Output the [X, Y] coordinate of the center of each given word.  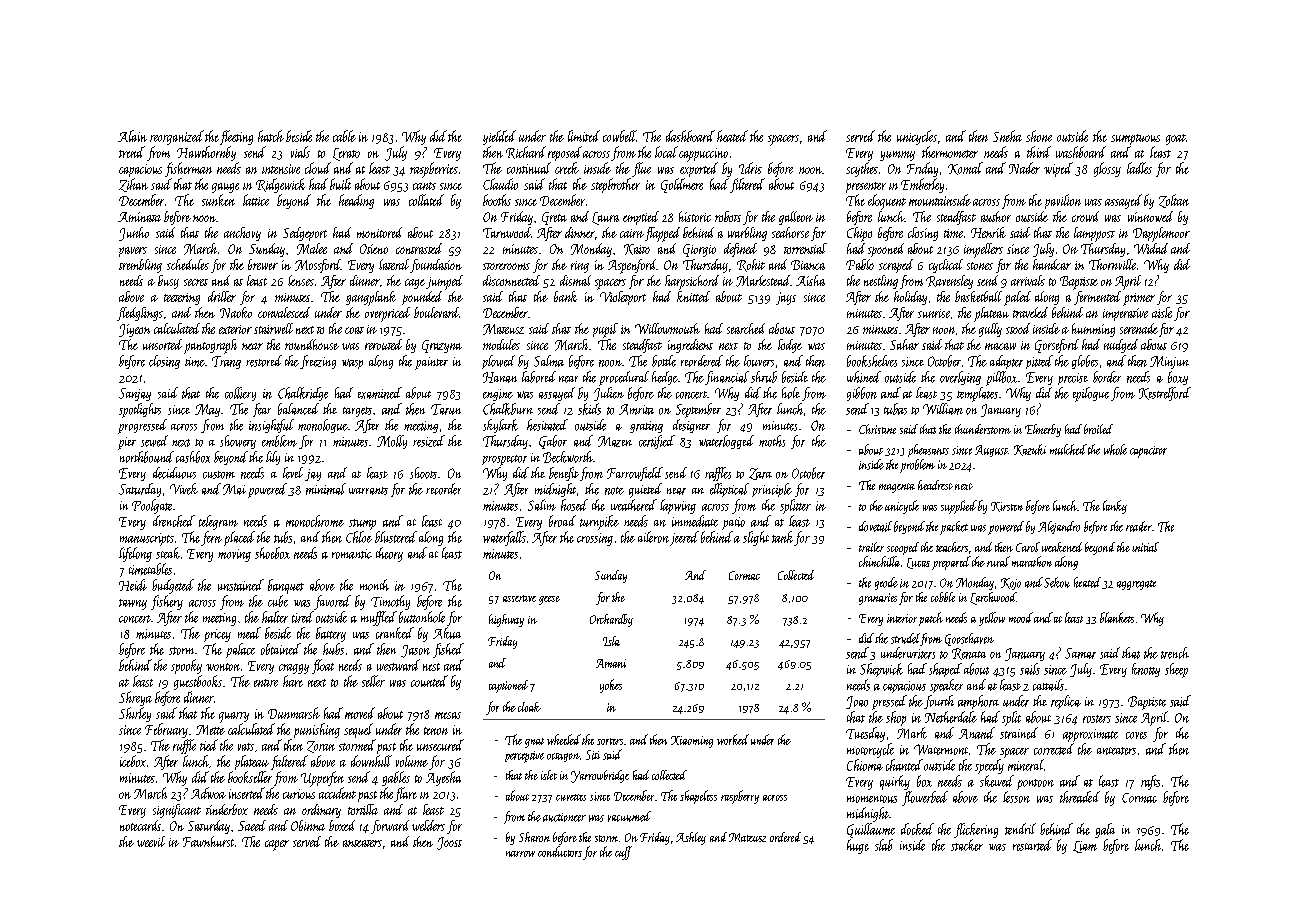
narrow [520, 854]
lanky [1115, 507]
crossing [595, 539]
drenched [174, 521]
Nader [1024, 168]
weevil [151, 841]
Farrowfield [635, 474]
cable [344, 136]
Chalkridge [303, 394]
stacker [967, 845]
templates [977, 394]
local [666, 152]
